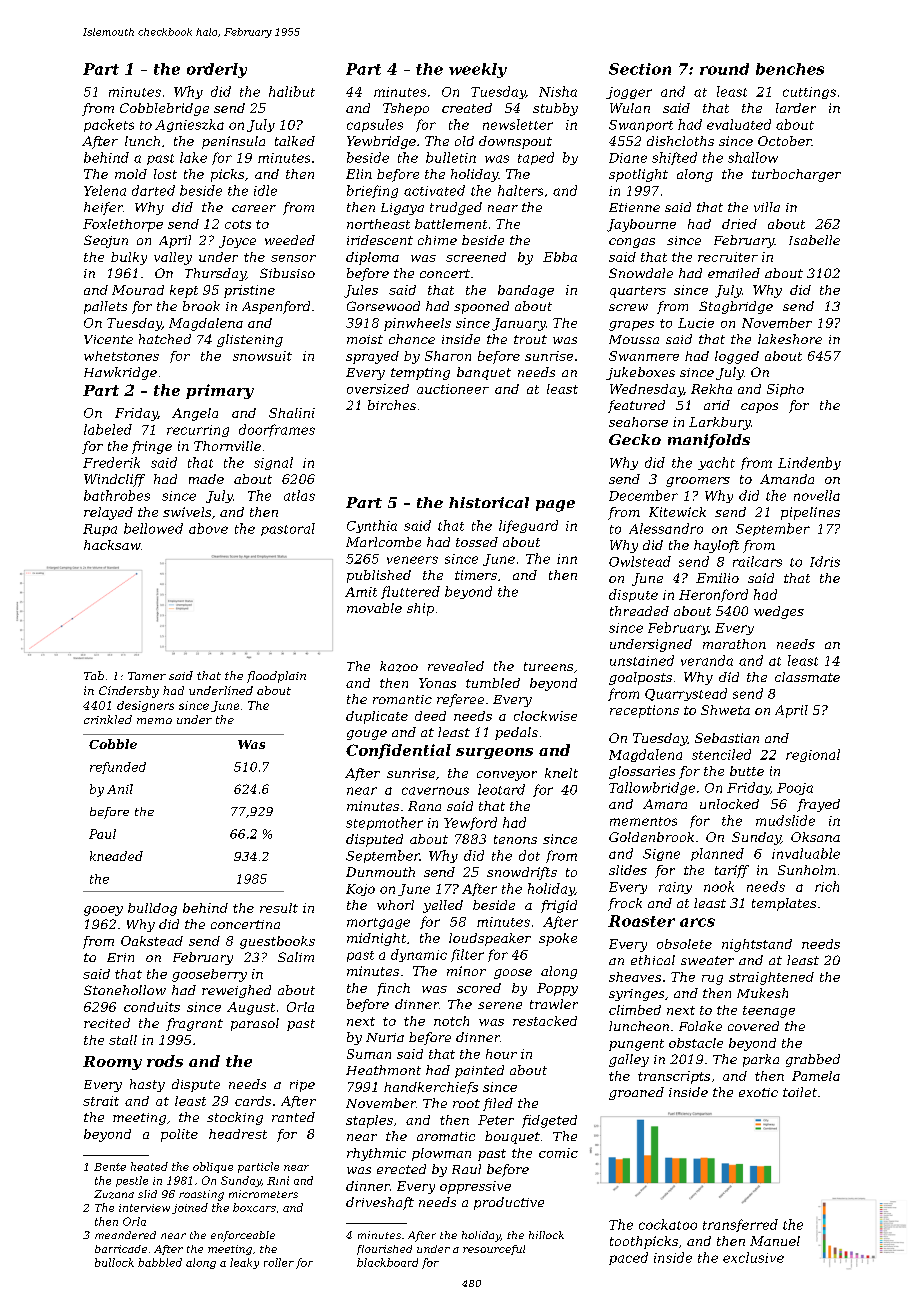 This page has width=924, height=1308. What do you see at coordinates (279, 1262) in the page?
I see `roller` at bounding box center [279, 1262].
